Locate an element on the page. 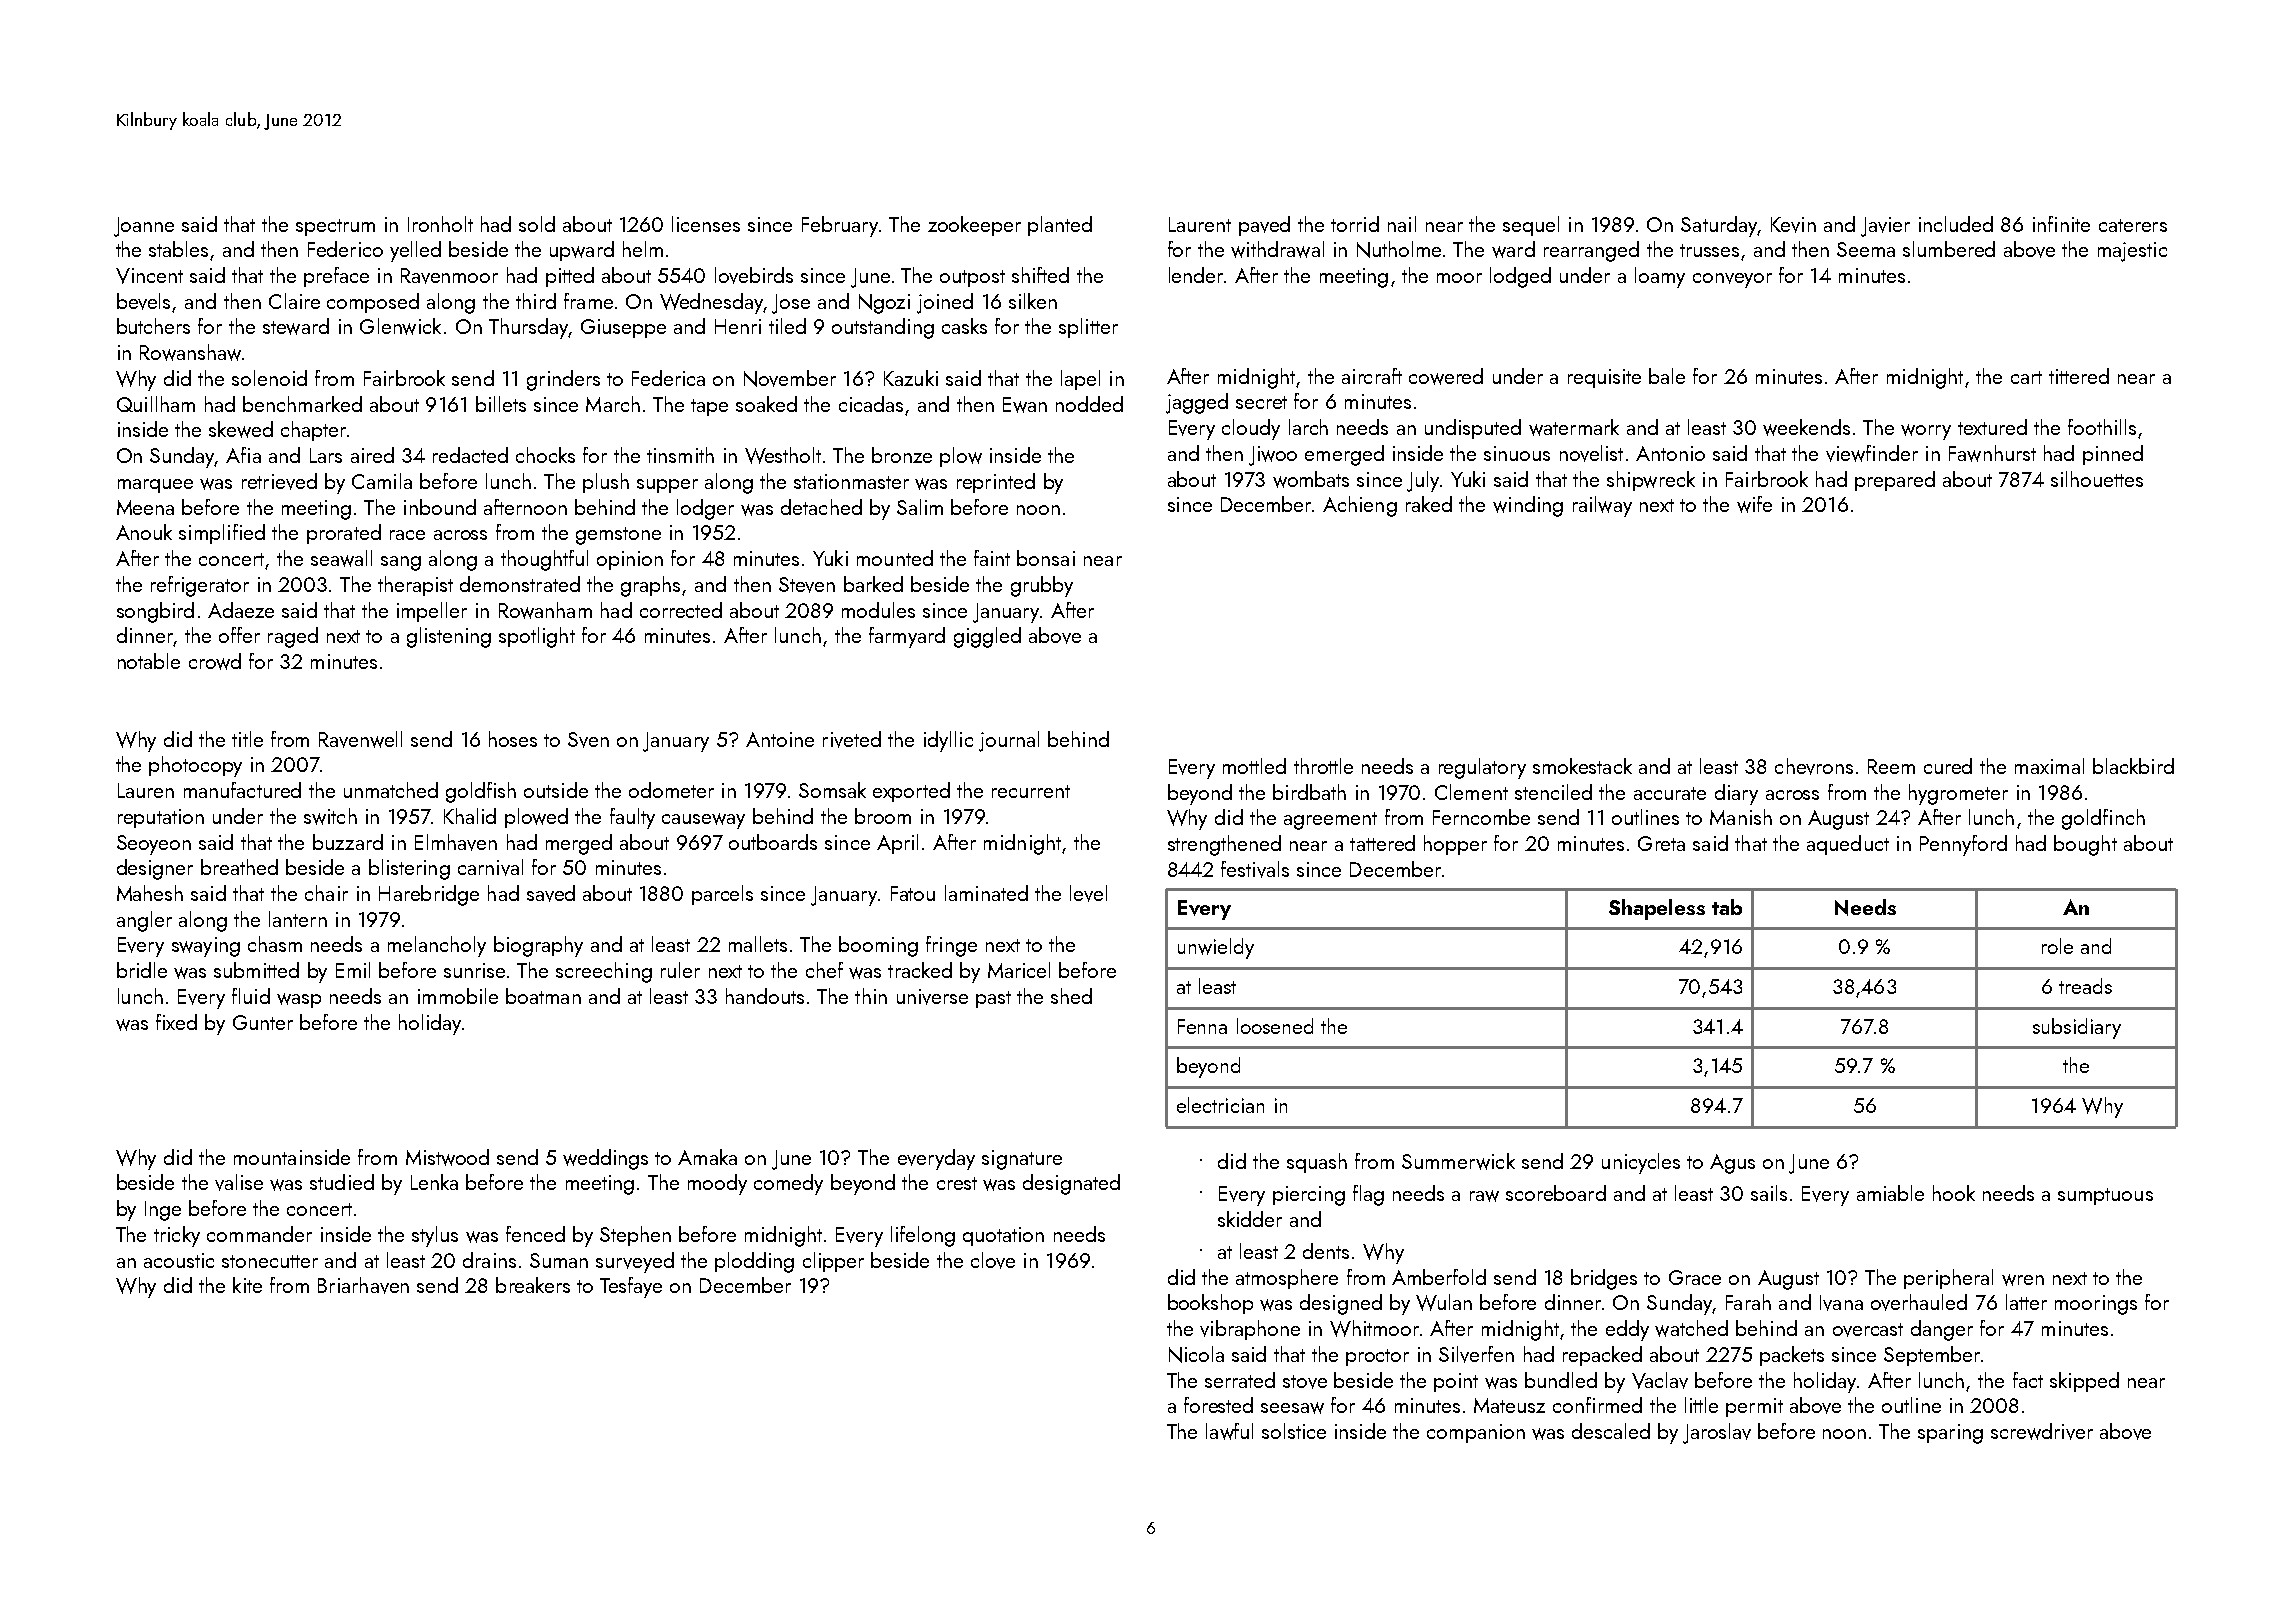 The image size is (2292, 1620). Amaka is located at coordinates (707, 1157).
